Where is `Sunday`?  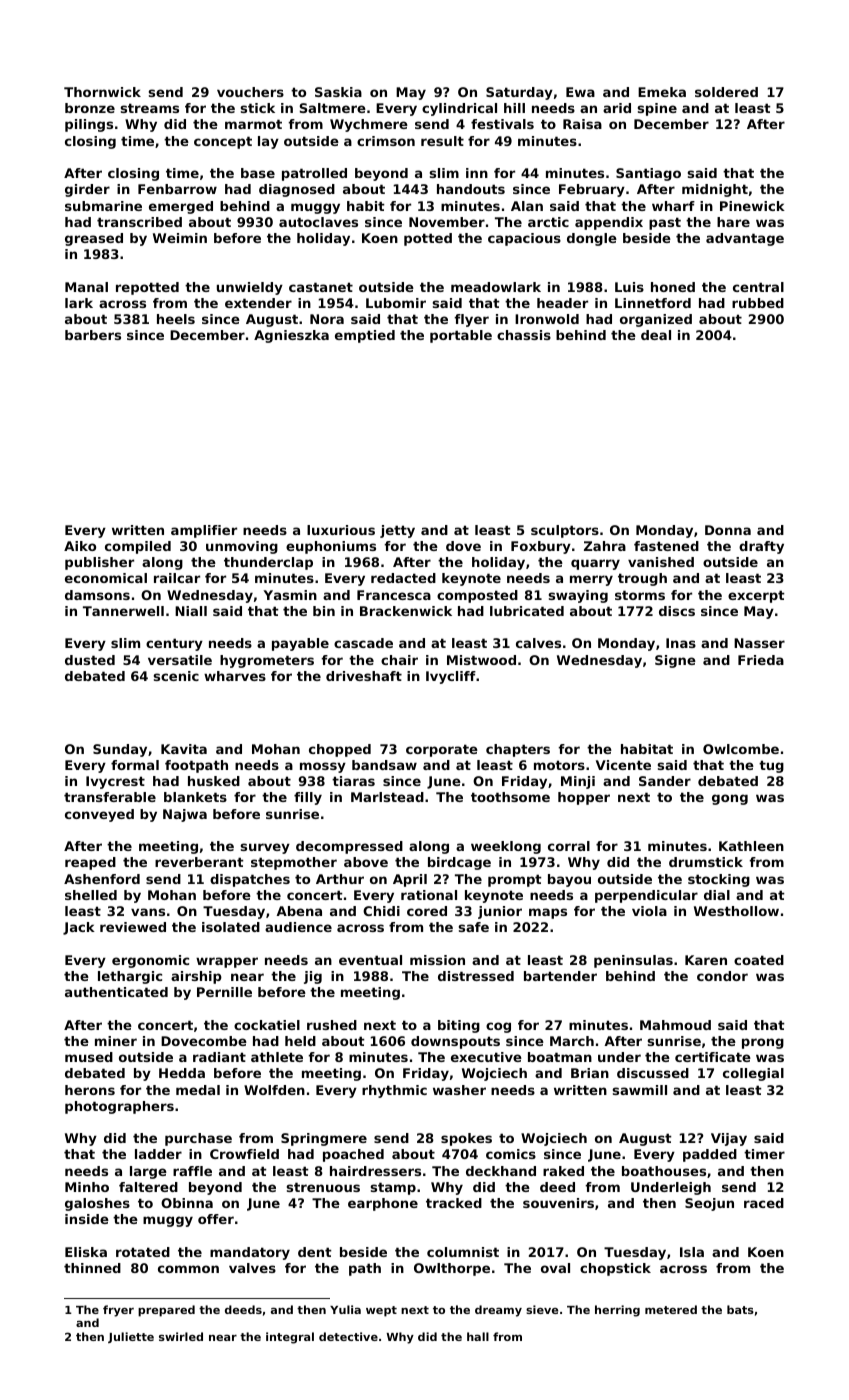
Sunday is located at coordinates (120, 750).
